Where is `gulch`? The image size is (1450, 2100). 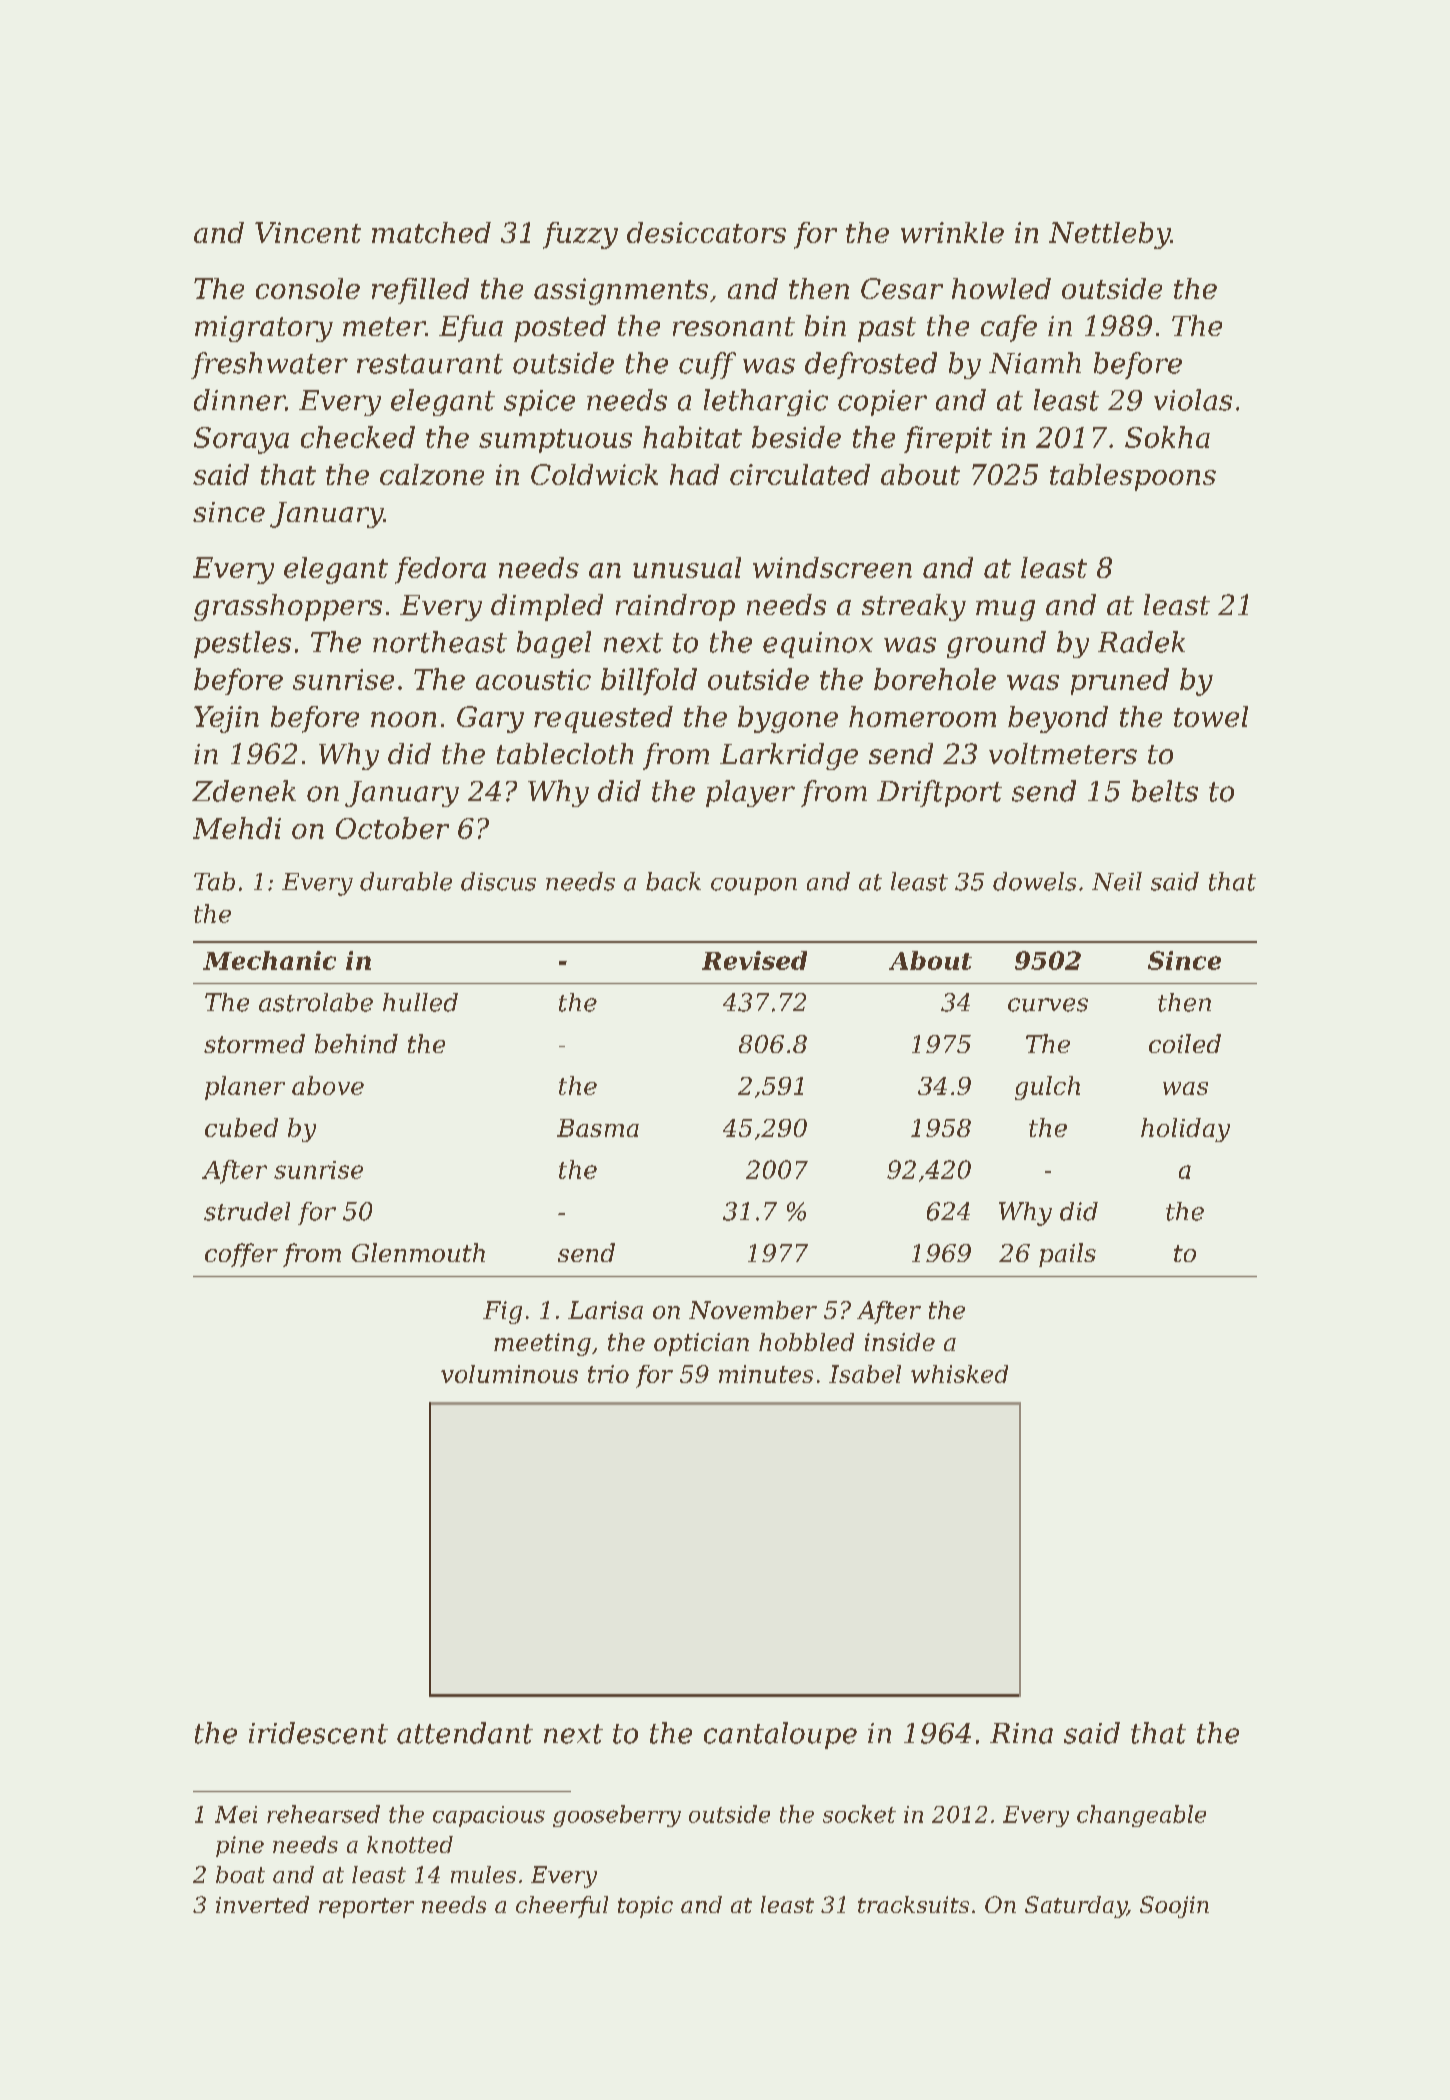 gulch is located at coordinates (1047, 1088).
